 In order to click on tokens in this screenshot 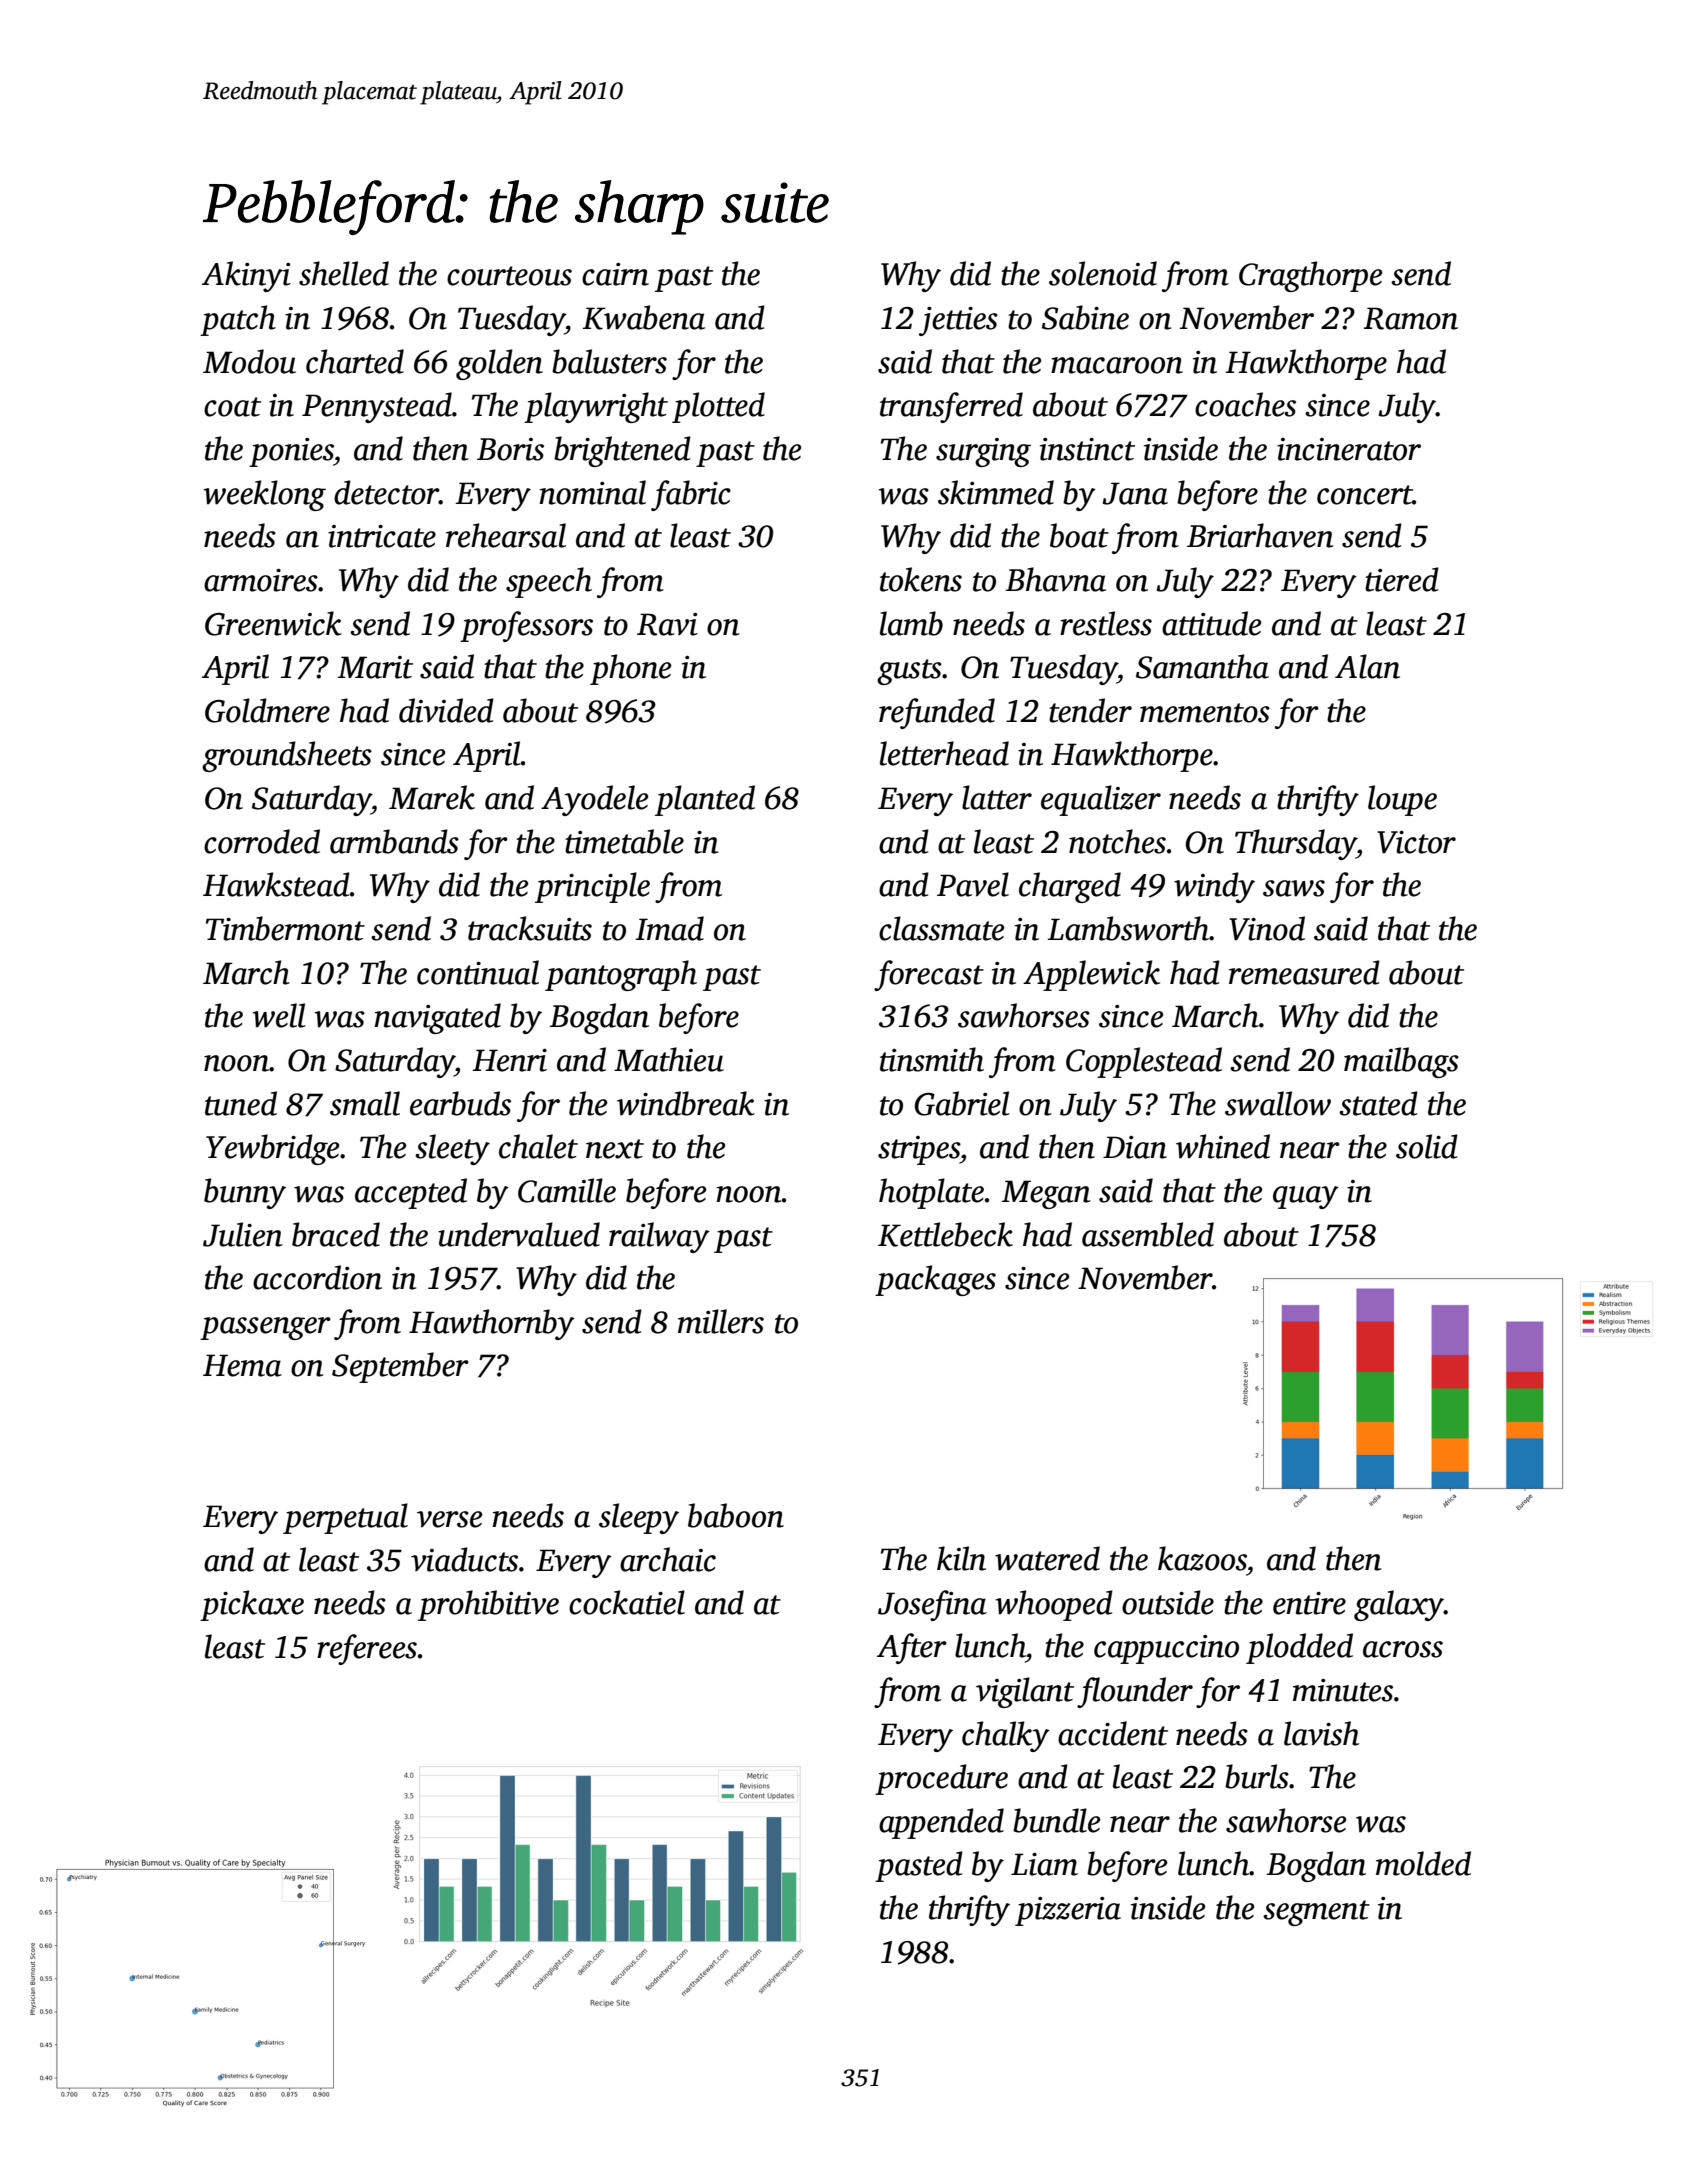, I will do `click(921, 579)`.
